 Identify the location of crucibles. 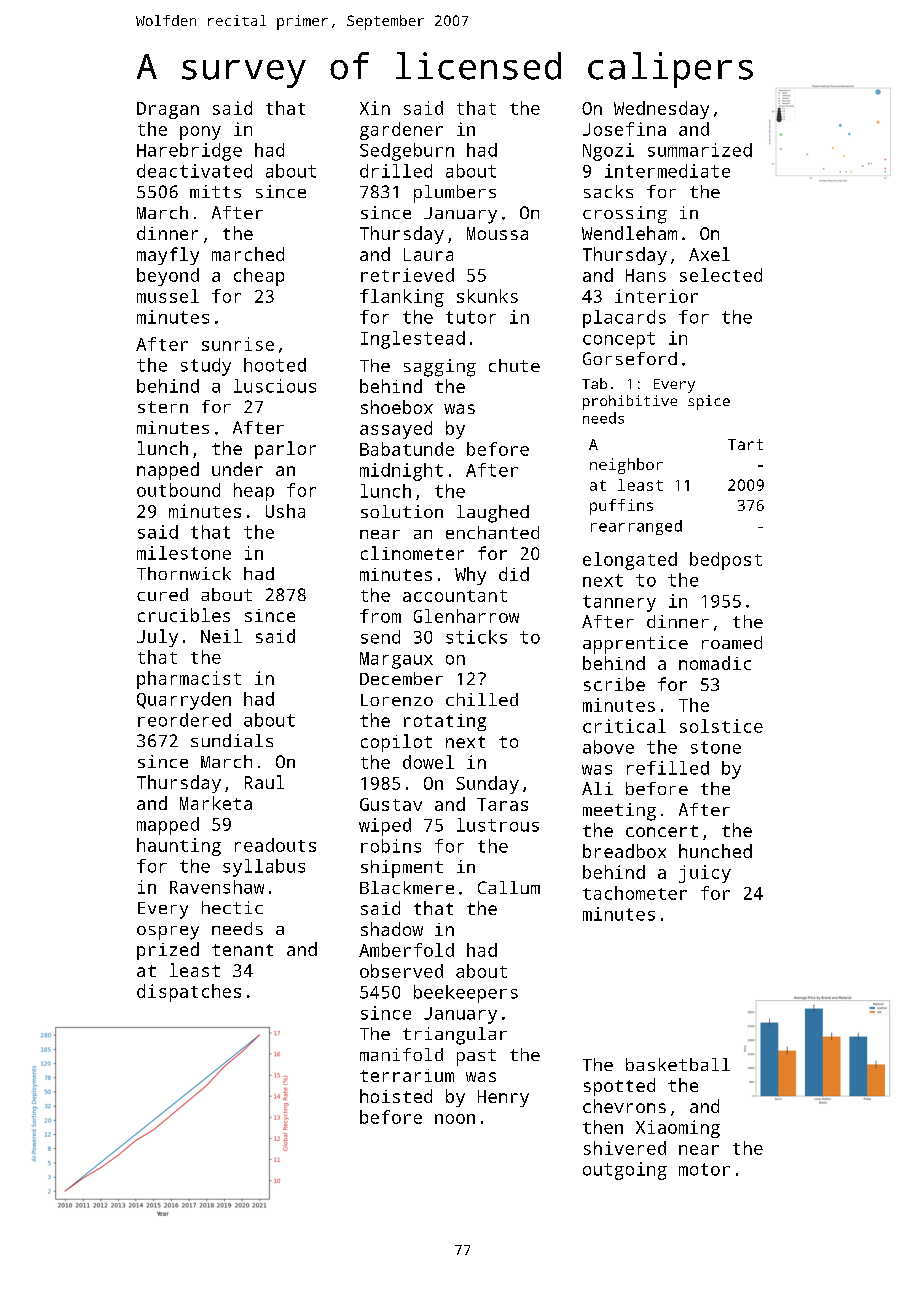
(184, 615).
